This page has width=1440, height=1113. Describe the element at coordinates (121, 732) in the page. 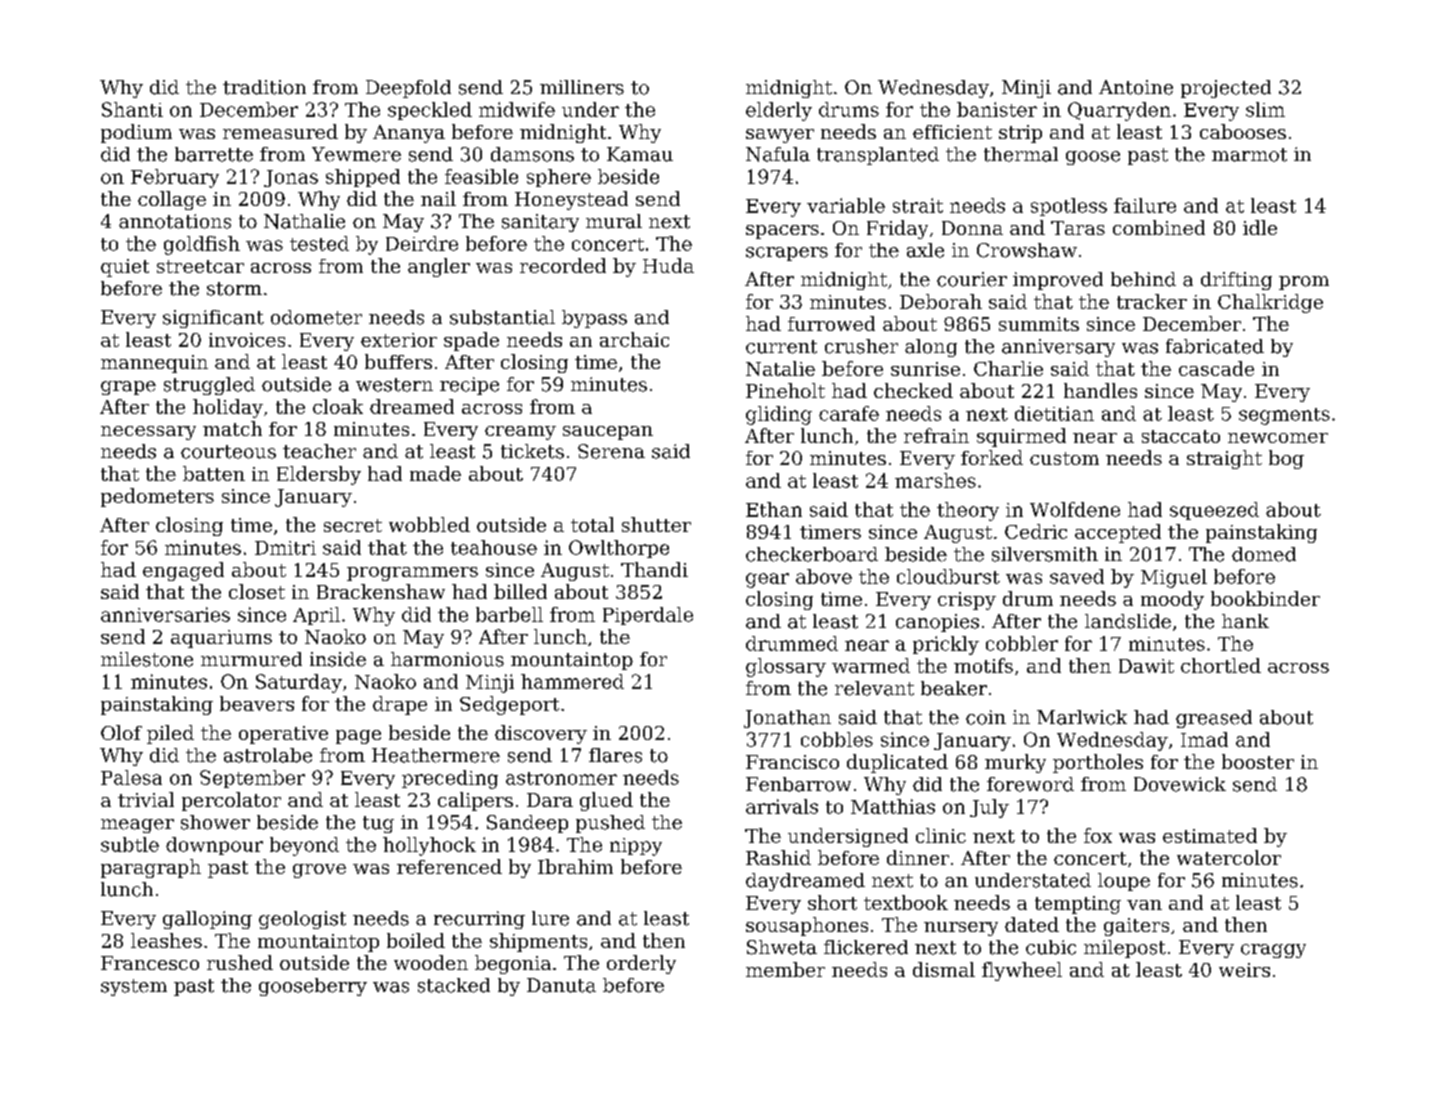

I see `Olof` at that location.
